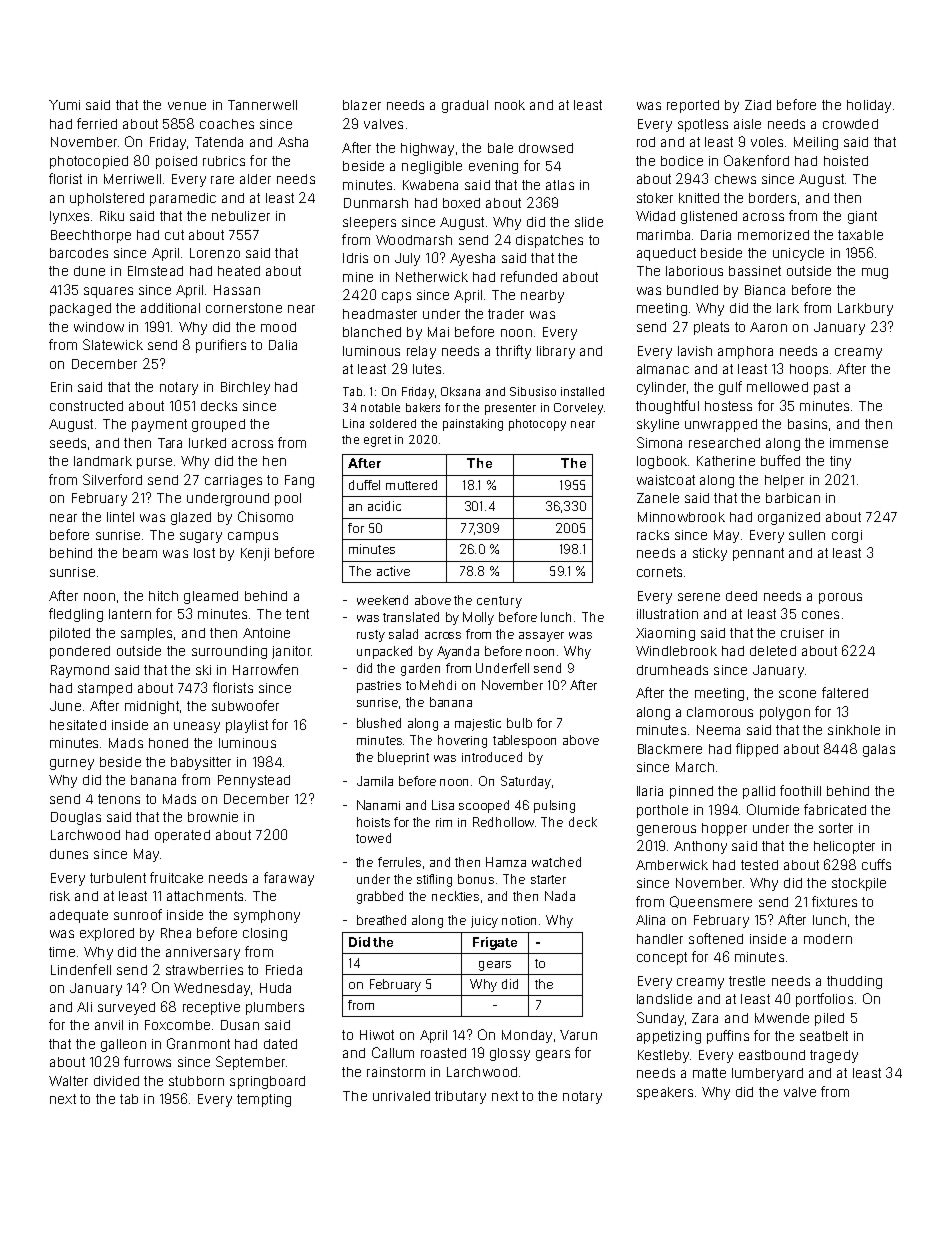 This screenshot has width=952, height=1233. What do you see at coordinates (835, 809) in the screenshot?
I see `fabricated` at bounding box center [835, 809].
